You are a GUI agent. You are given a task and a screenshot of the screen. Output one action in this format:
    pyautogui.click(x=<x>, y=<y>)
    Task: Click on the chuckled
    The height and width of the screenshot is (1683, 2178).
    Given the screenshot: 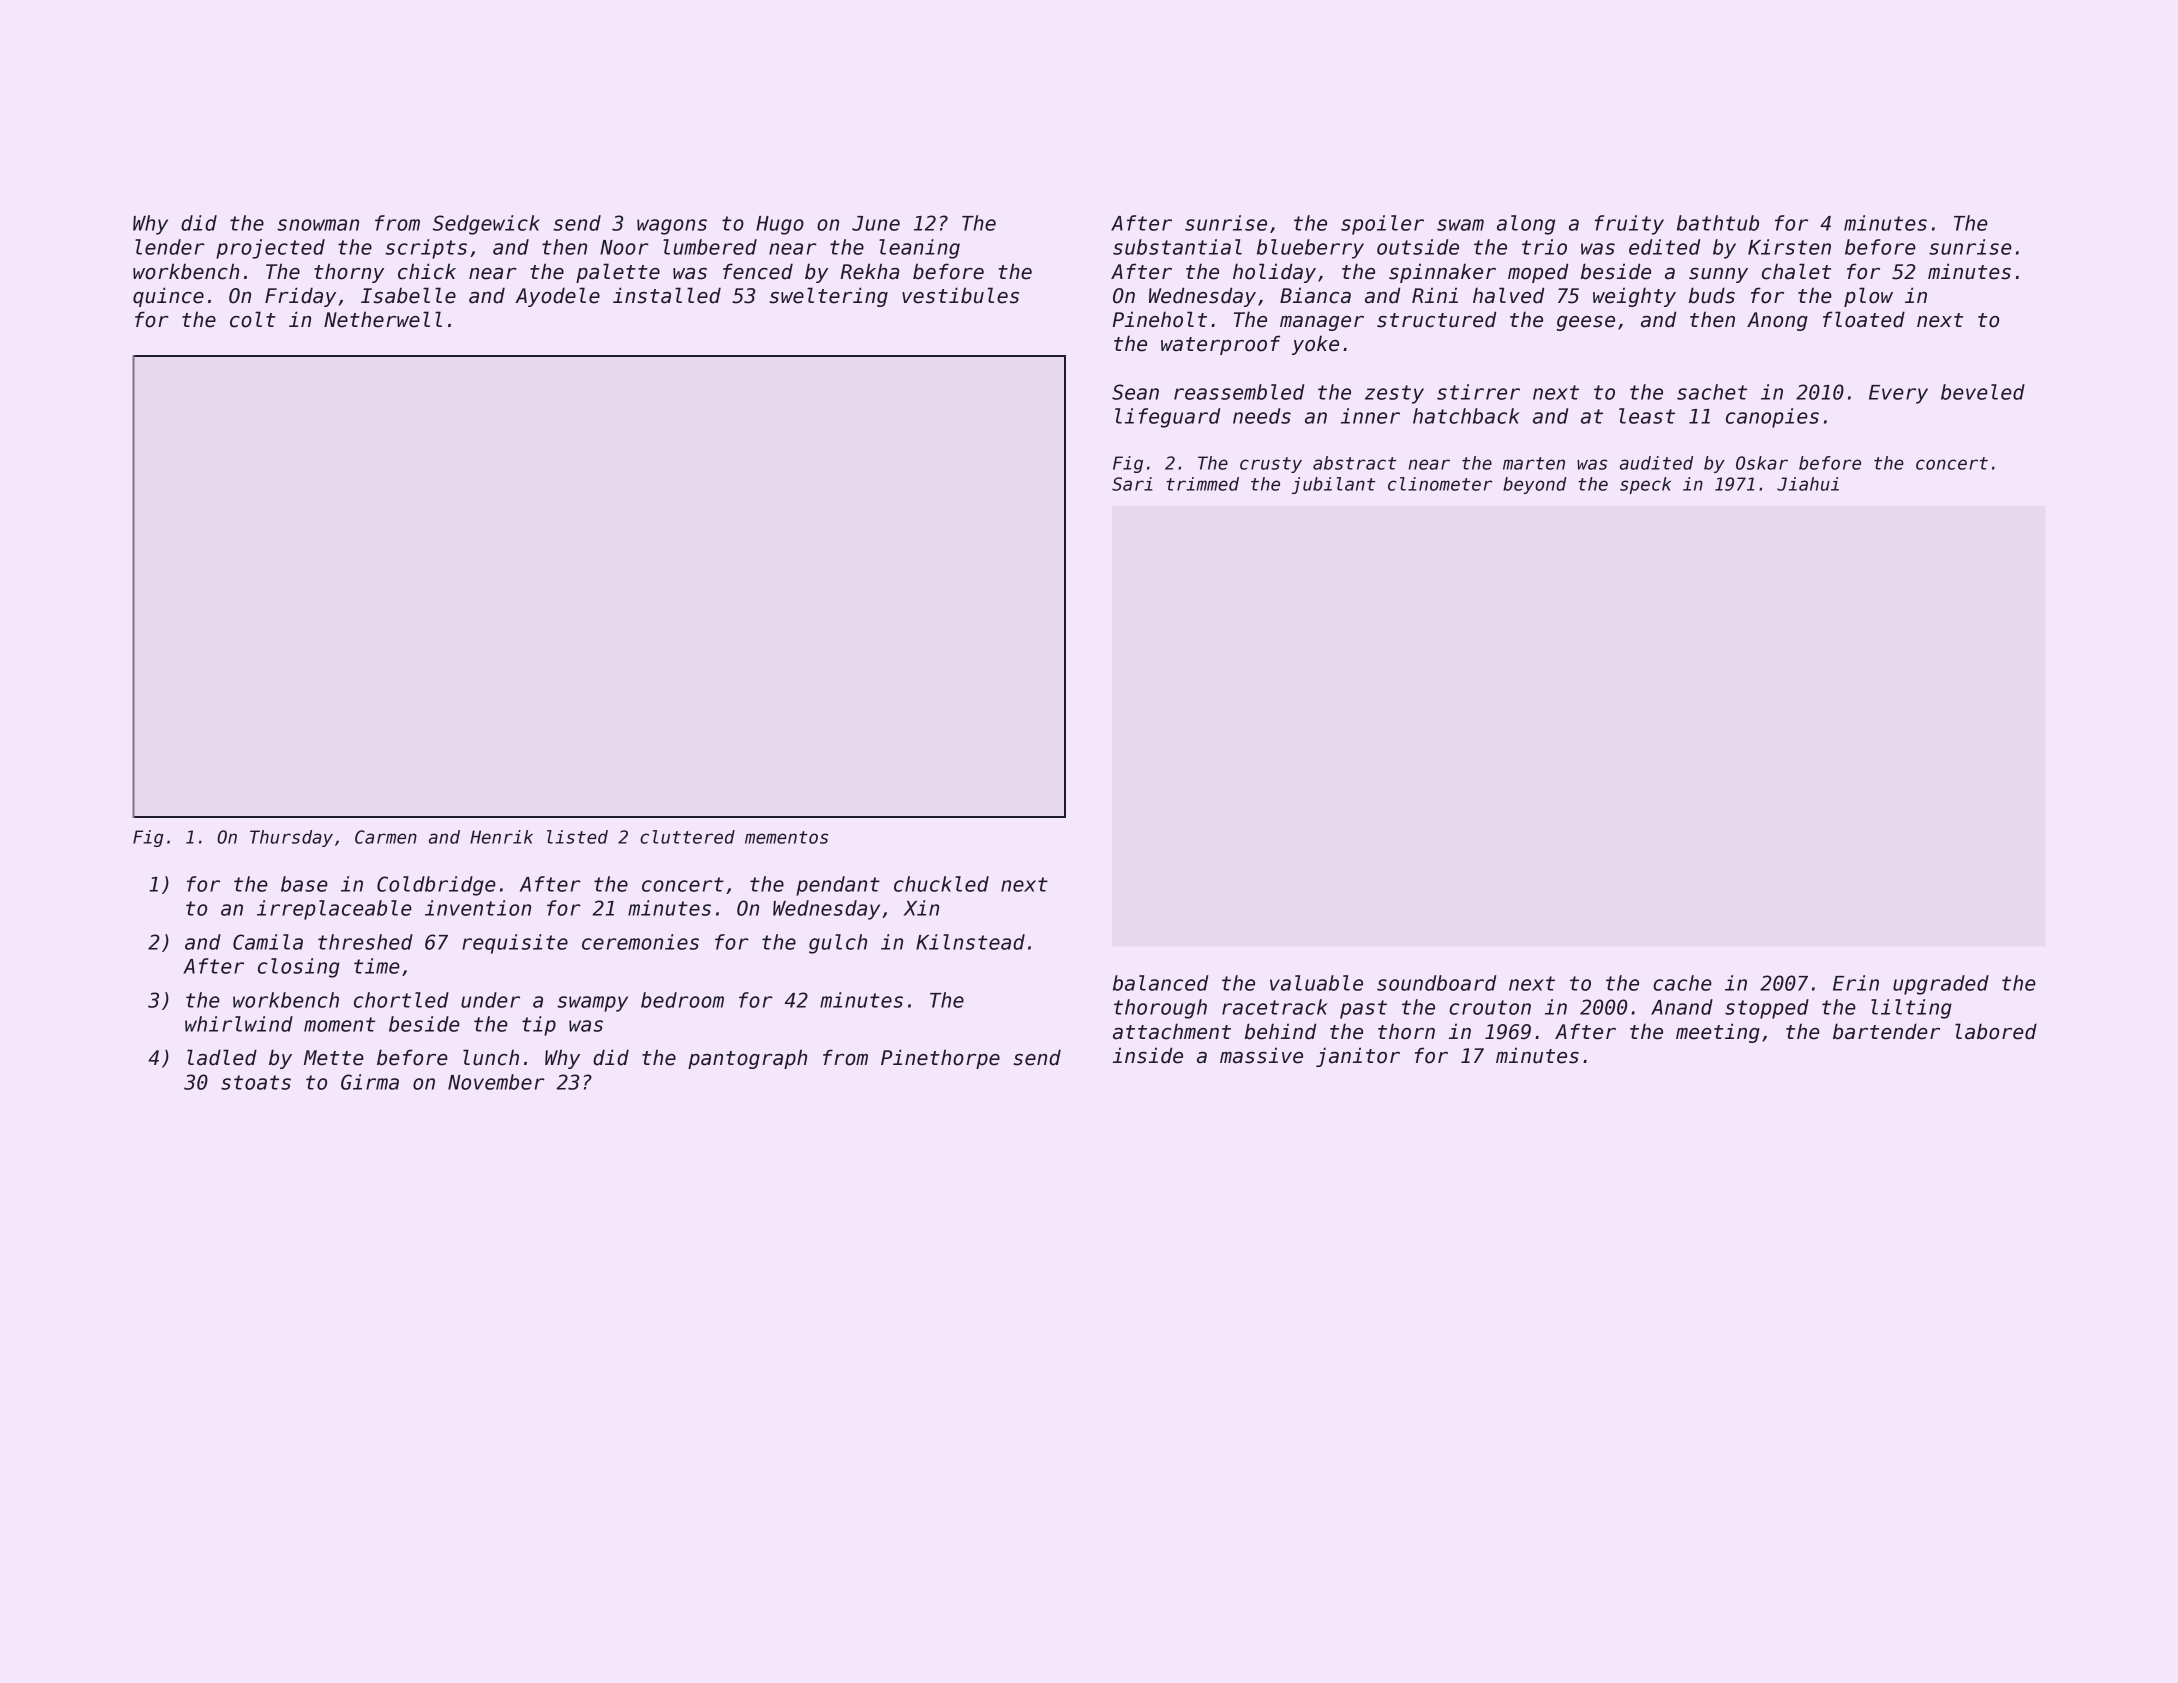 What is the action you would take?
    pyautogui.click(x=941, y=884)
